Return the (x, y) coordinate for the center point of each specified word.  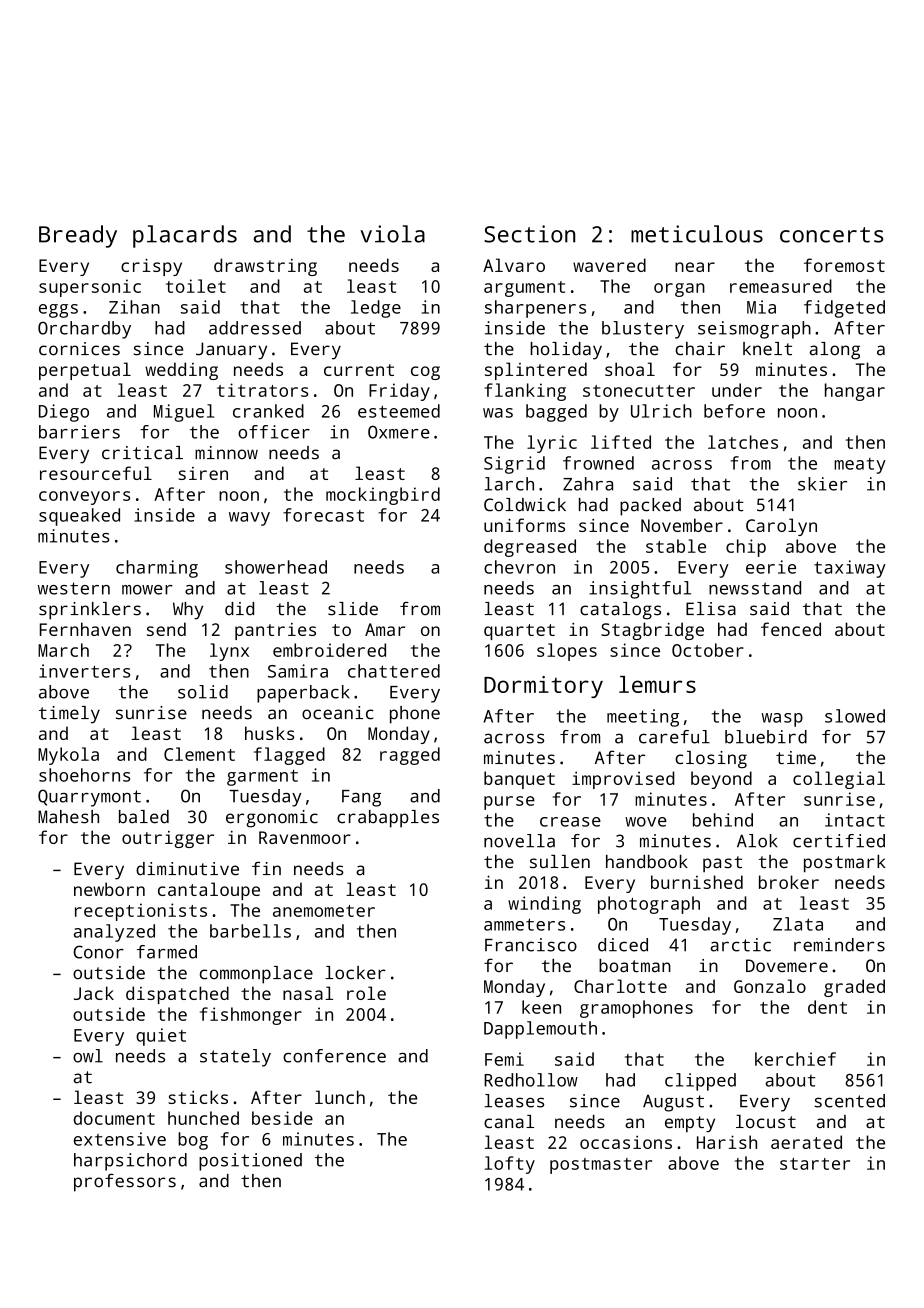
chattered (394, 671)
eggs (58, 311)
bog (193, 1141)
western (74, 588)
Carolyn (781, 527)
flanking (525, 392)
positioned (250, 1162)
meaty (860, 466)
